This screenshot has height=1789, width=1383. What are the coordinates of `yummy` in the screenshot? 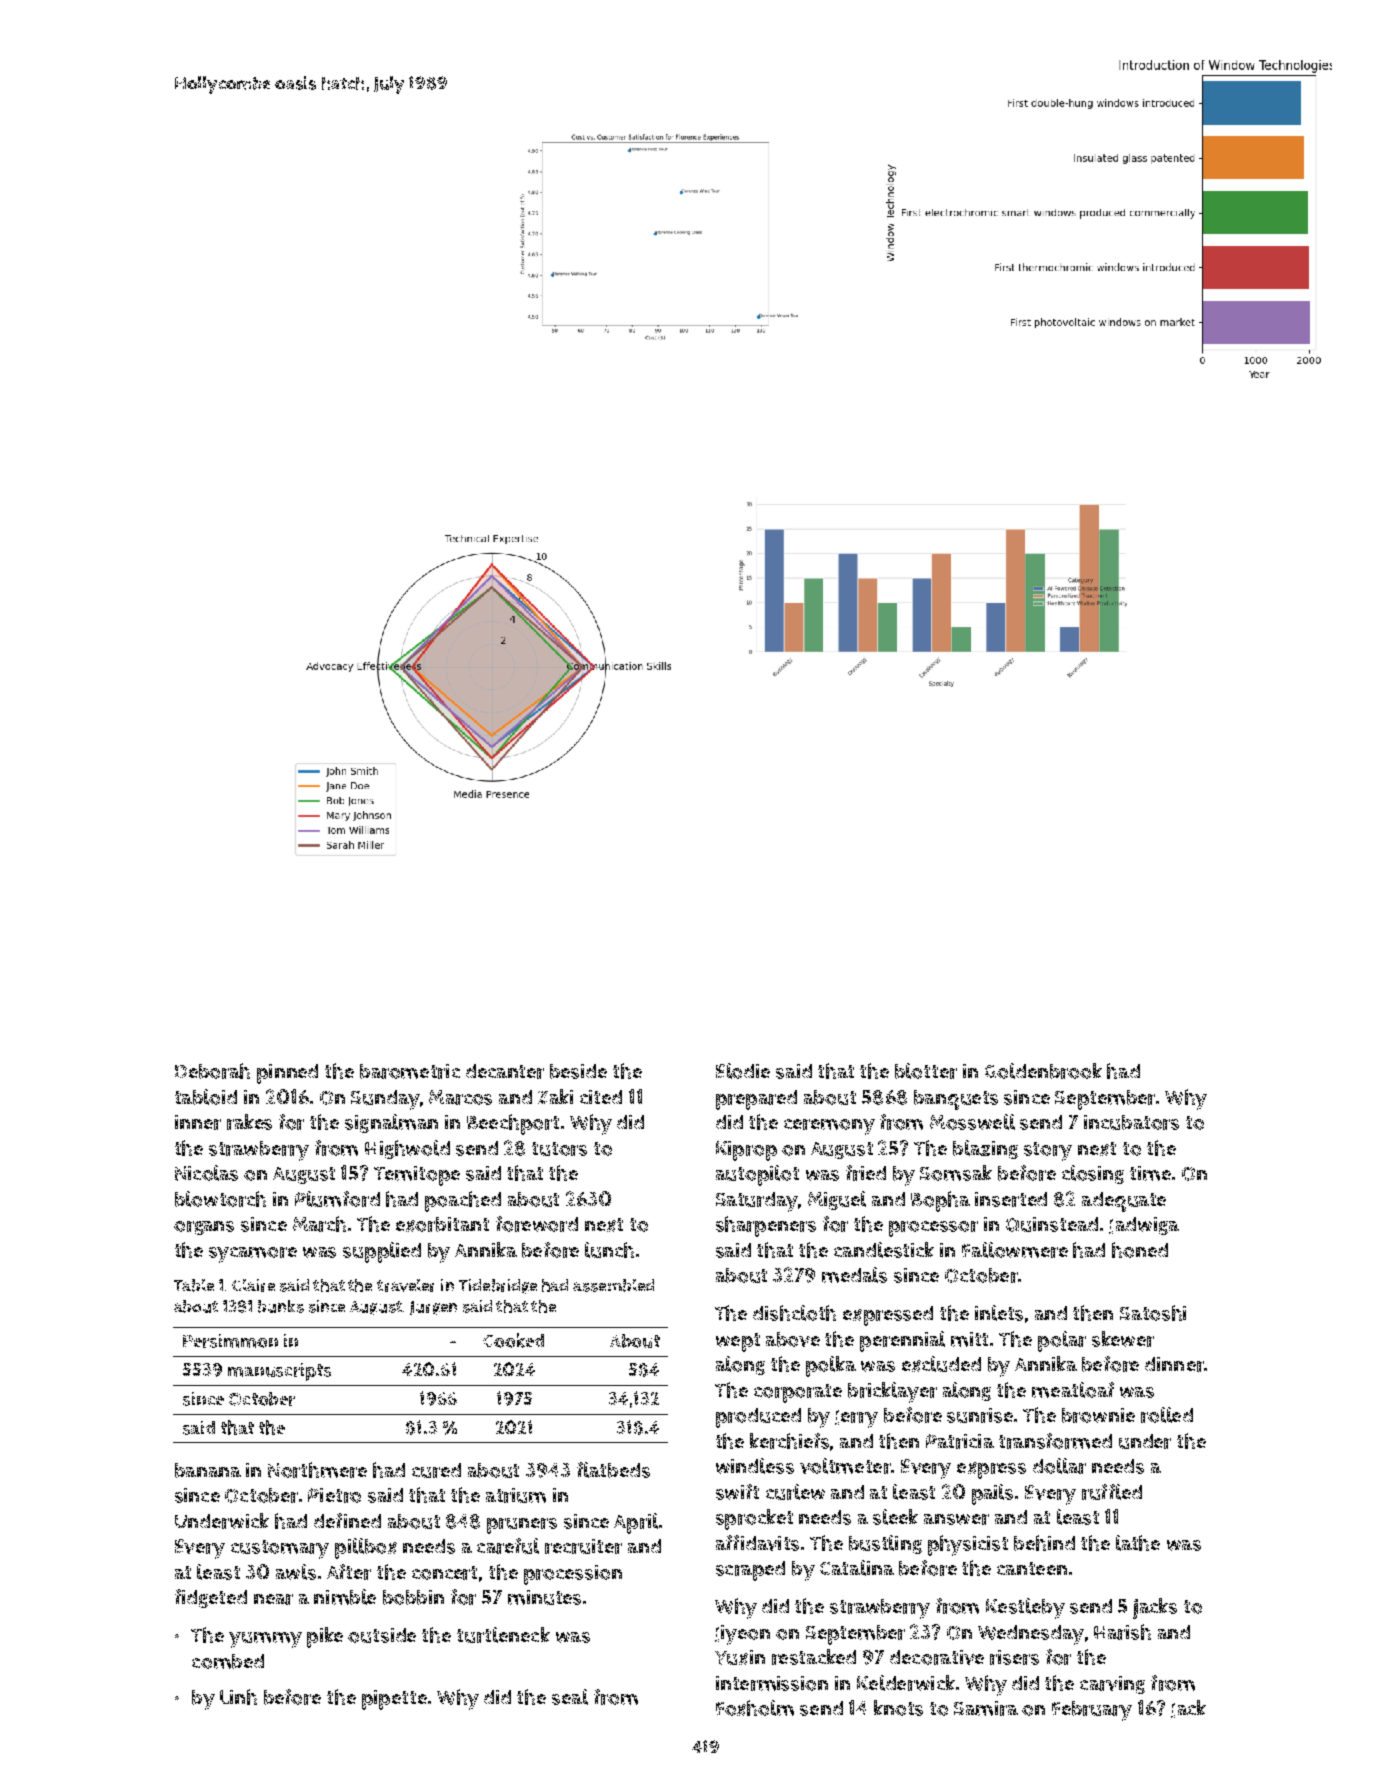 It's located at (265, 1640).
